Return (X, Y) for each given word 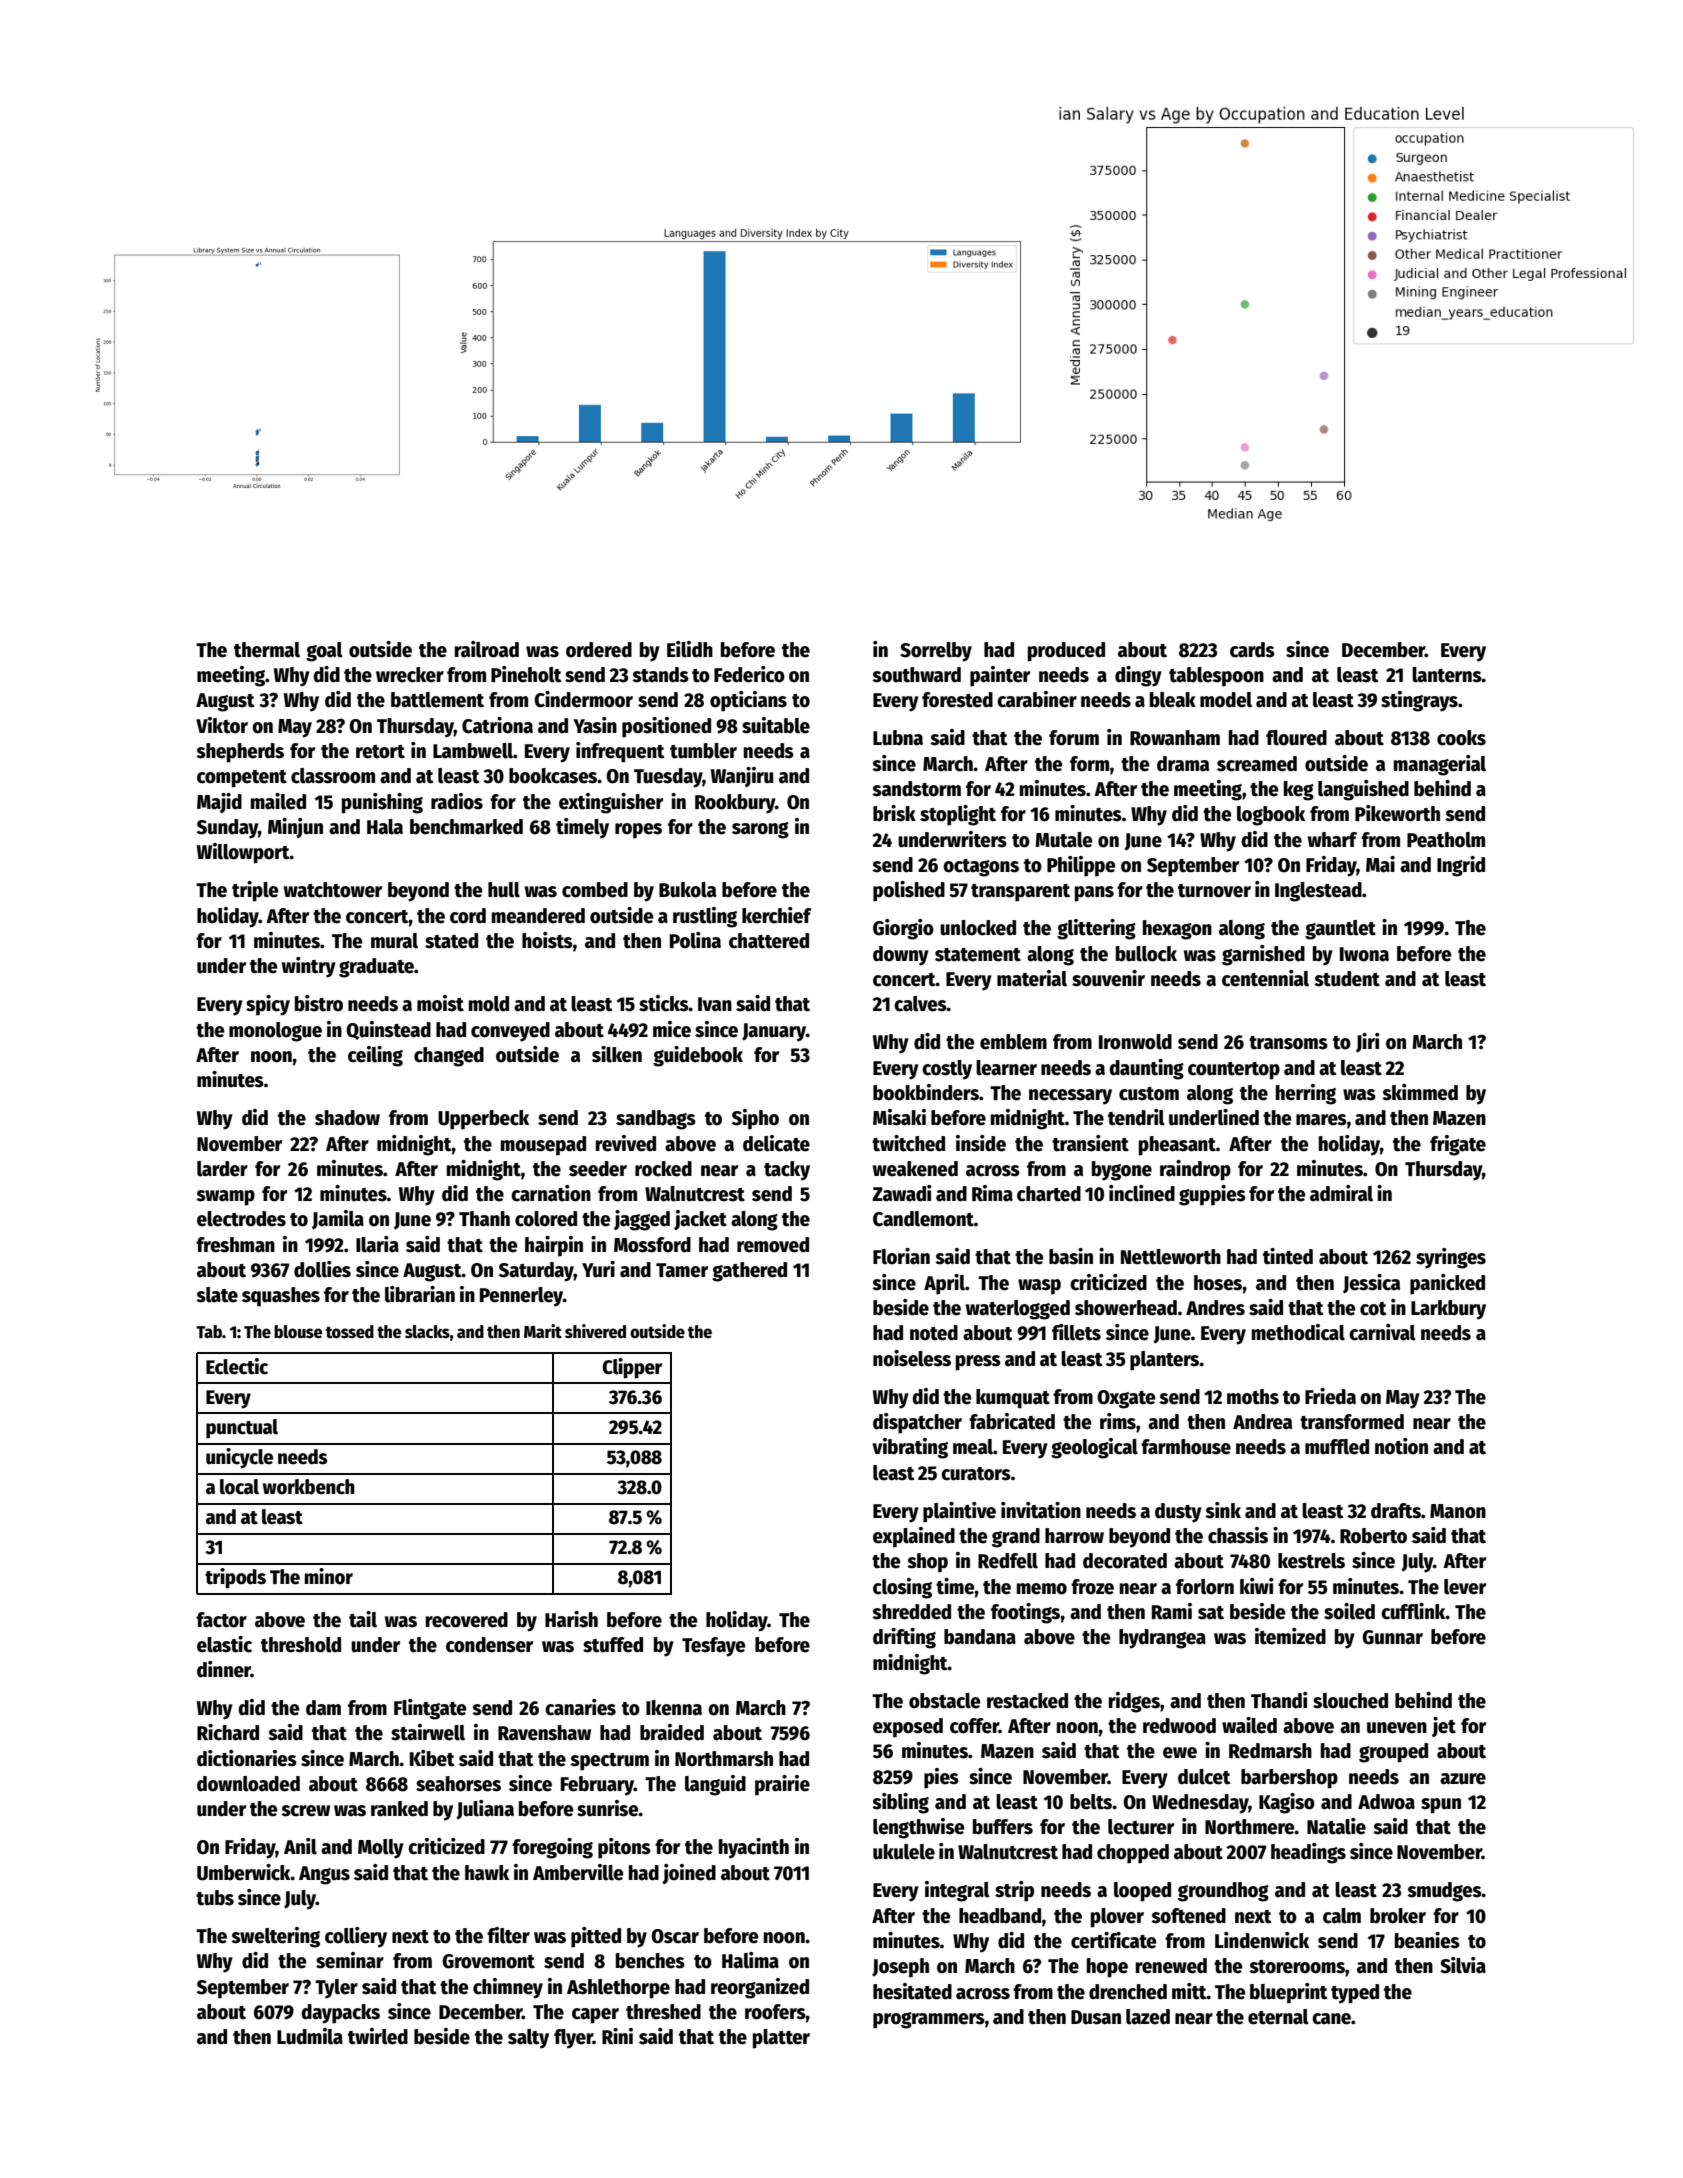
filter (508, 1935)
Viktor (222, 725)
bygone (1122, 1171)
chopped (1133, 1854)
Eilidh (690, 649)
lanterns (1447, 675)
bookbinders (926, 1092)
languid (715, 1785)
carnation (551, 1193)
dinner (224, 1669)
